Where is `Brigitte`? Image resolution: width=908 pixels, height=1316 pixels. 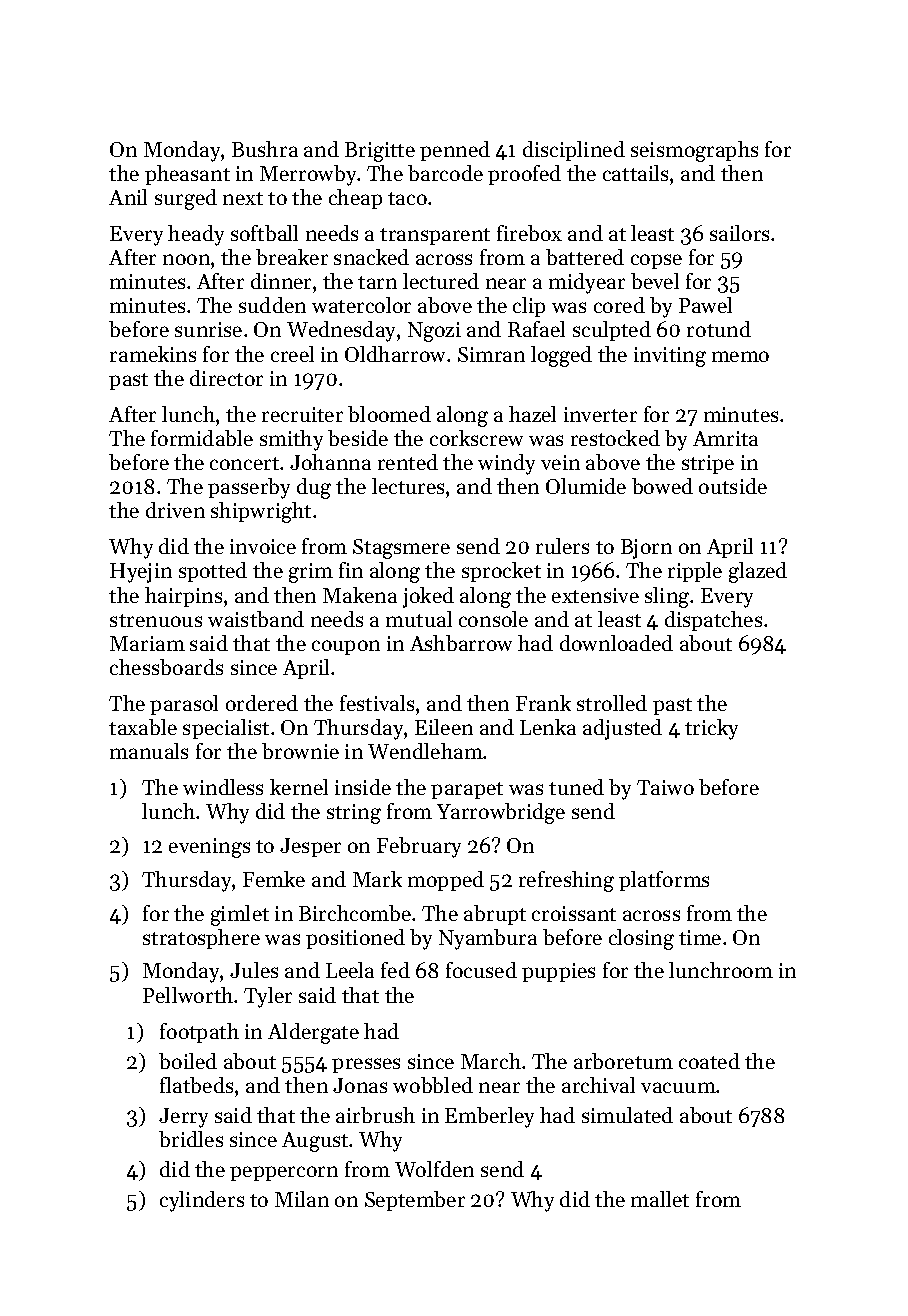
Brigitte is located at coordinates (380, 152).
